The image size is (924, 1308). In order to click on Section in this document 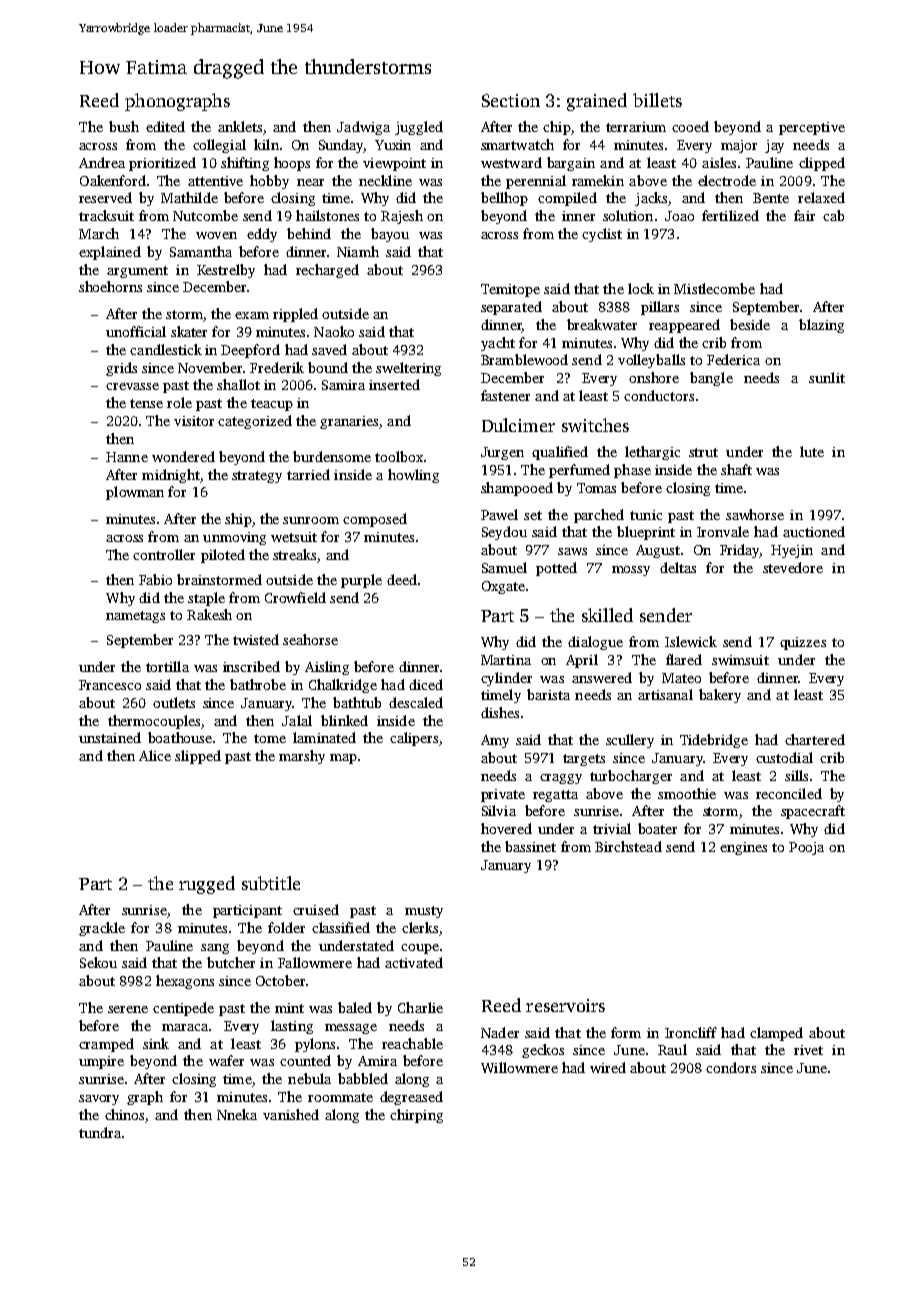, I will do `click(511, 100)`.
